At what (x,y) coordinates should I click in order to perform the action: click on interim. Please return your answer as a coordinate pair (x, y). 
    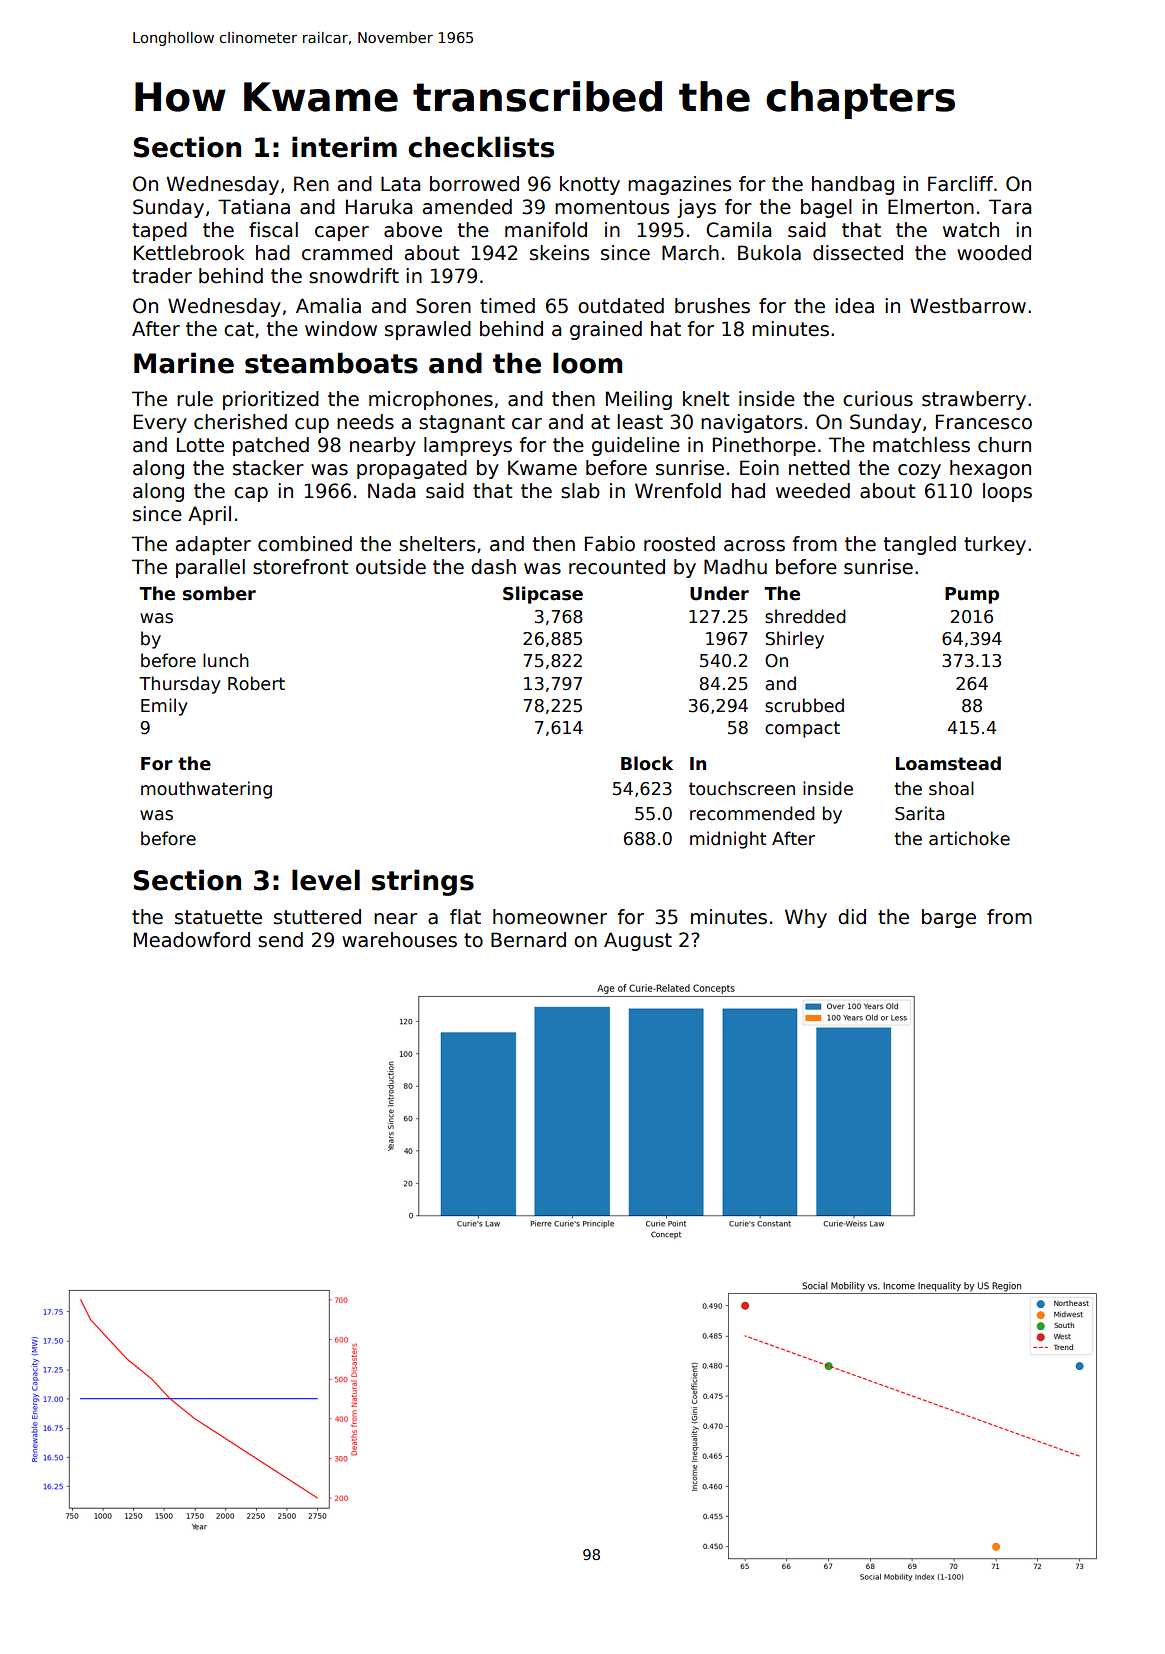
    Looking at the image, I should click on (344, 147).
